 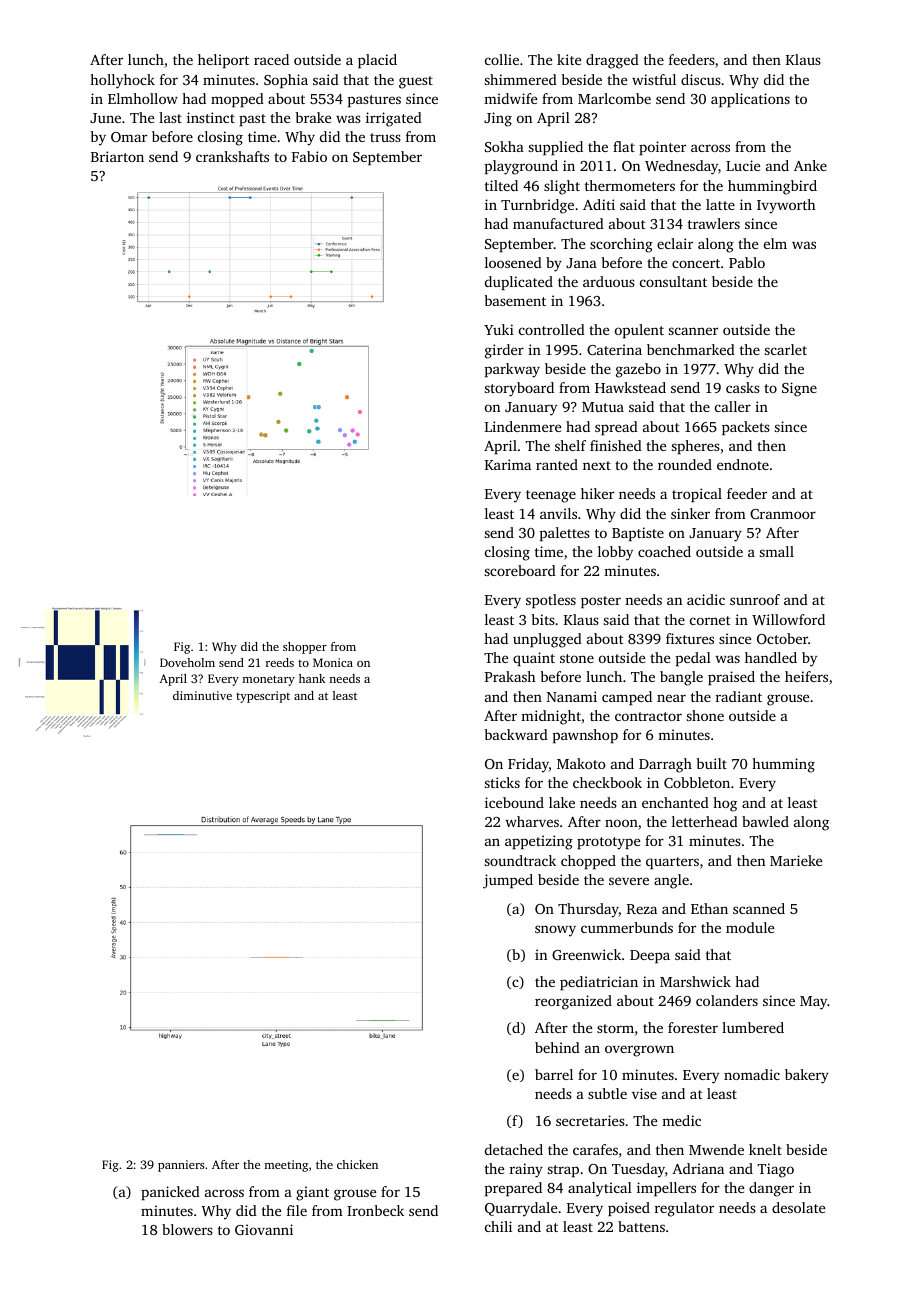 I want to click on Marshwick, so click(x=695, y=981).
